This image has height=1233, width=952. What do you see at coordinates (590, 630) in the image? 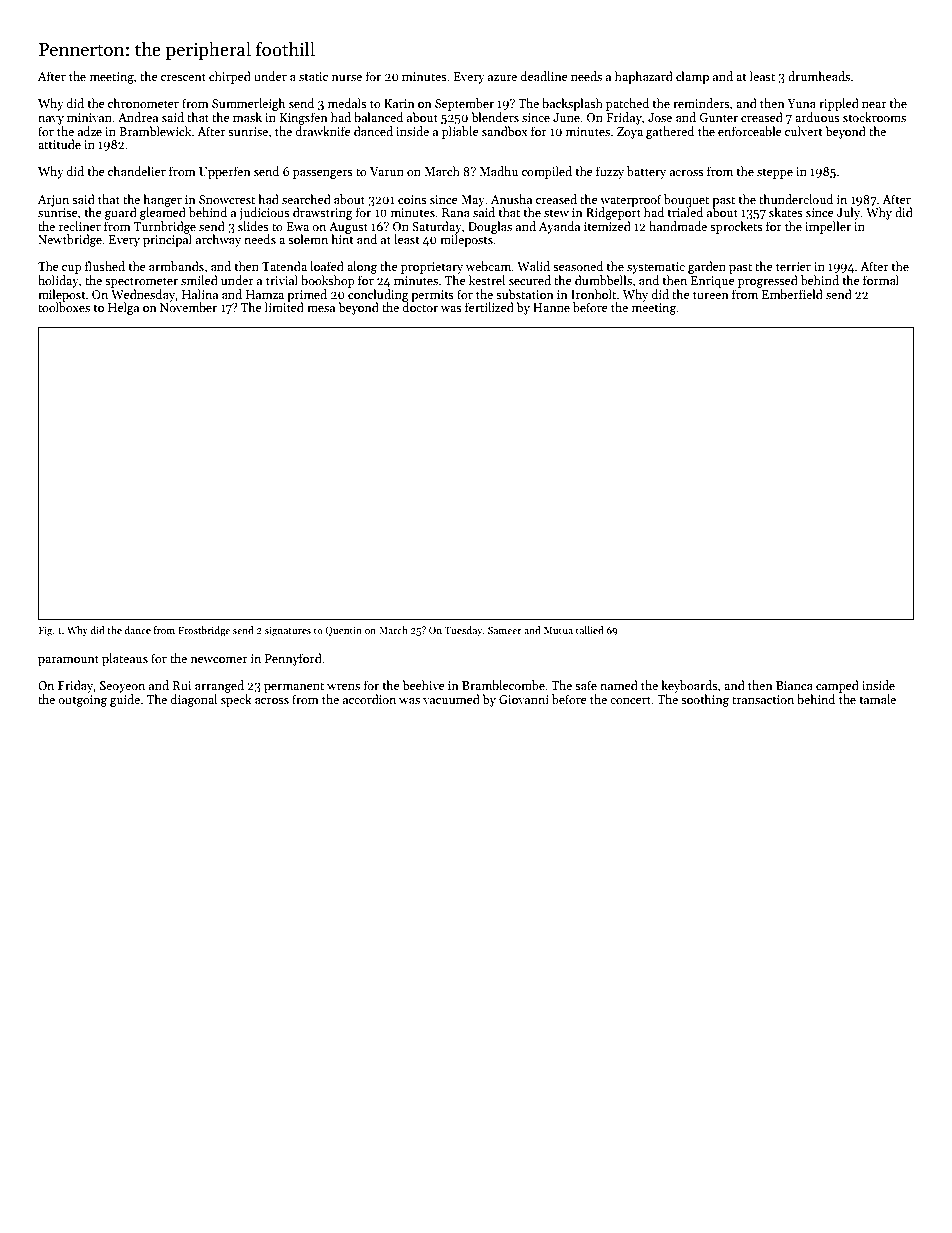
I see `tallied` at bounding box center [590, 630].
